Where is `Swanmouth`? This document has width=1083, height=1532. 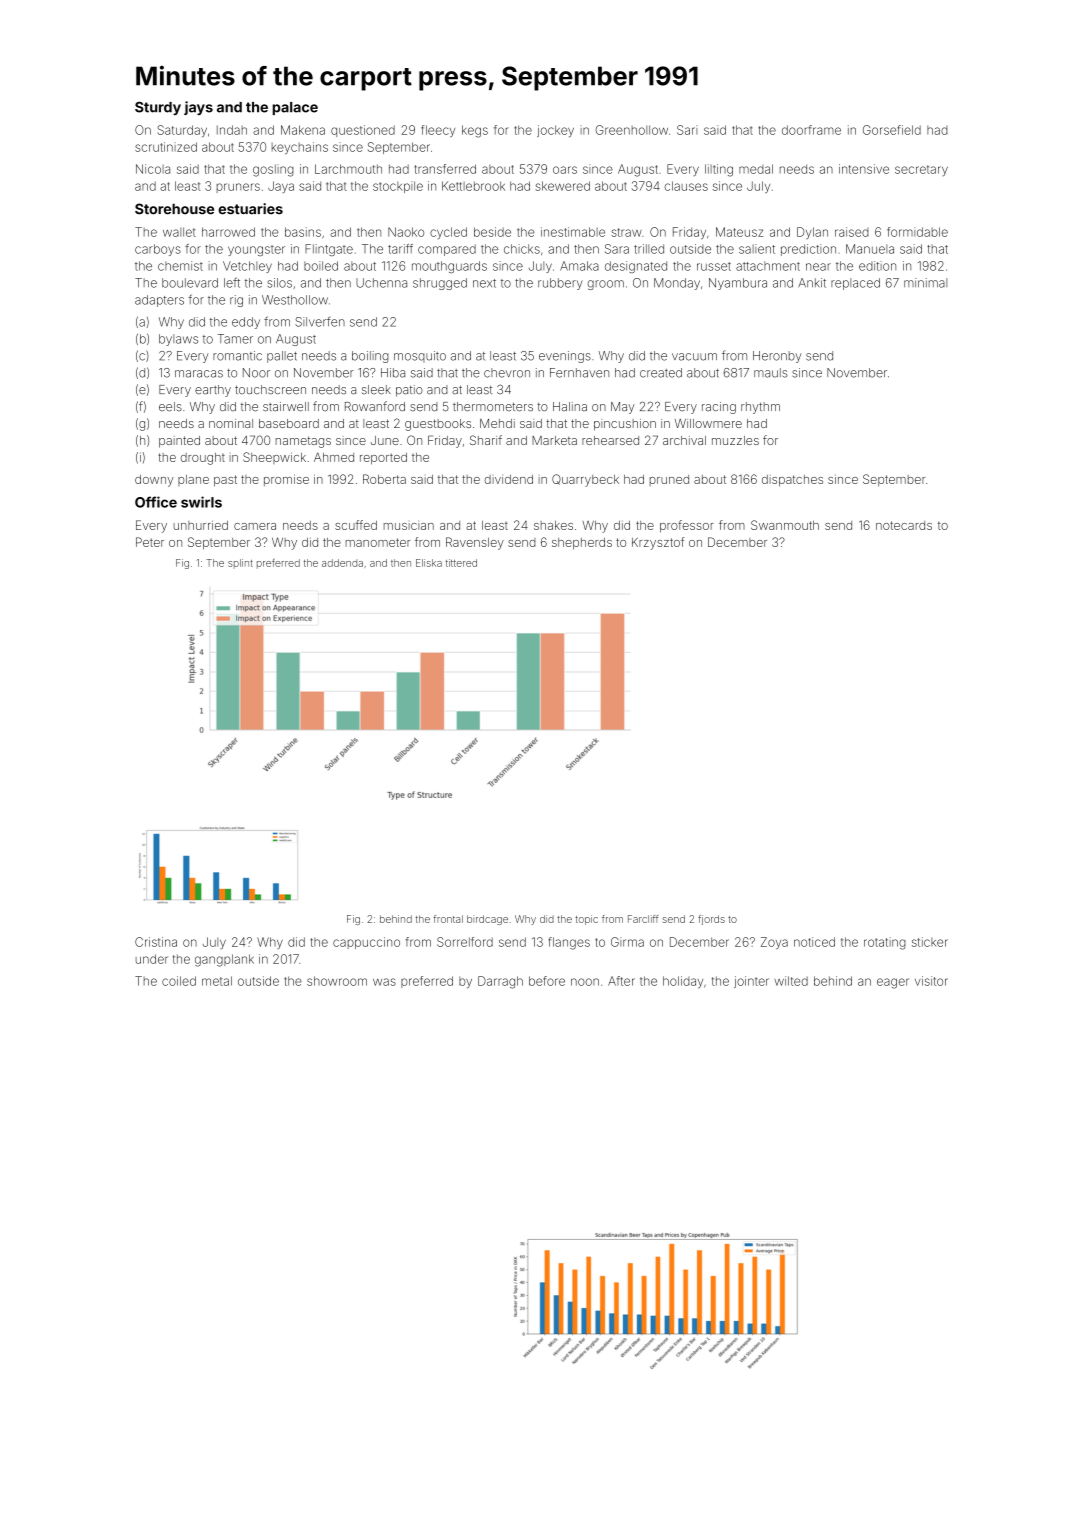 Swanmouth is located at coordinates (785, 525).
